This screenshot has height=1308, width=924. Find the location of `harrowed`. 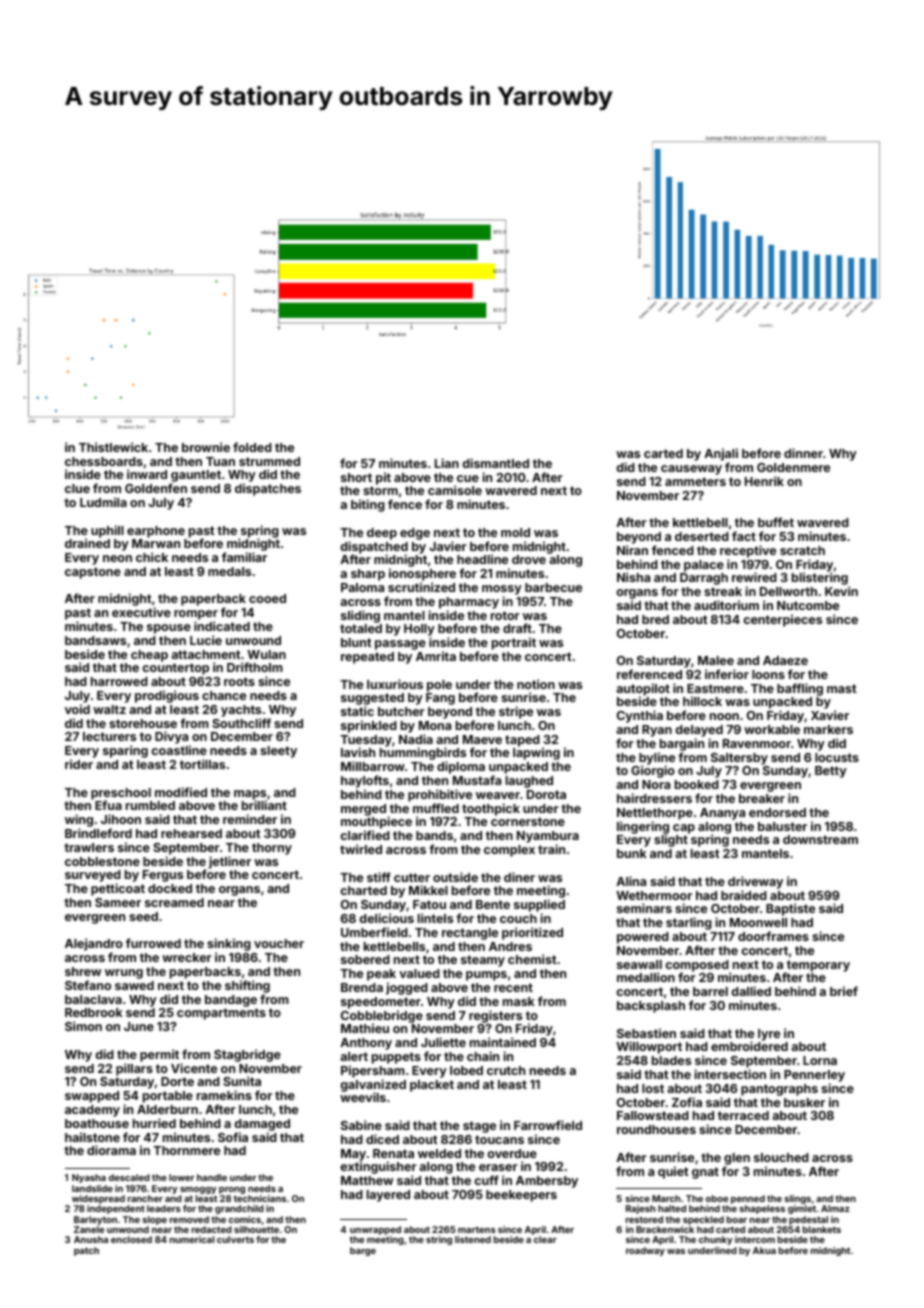

harrowed is located at coordinates (119, 681).
